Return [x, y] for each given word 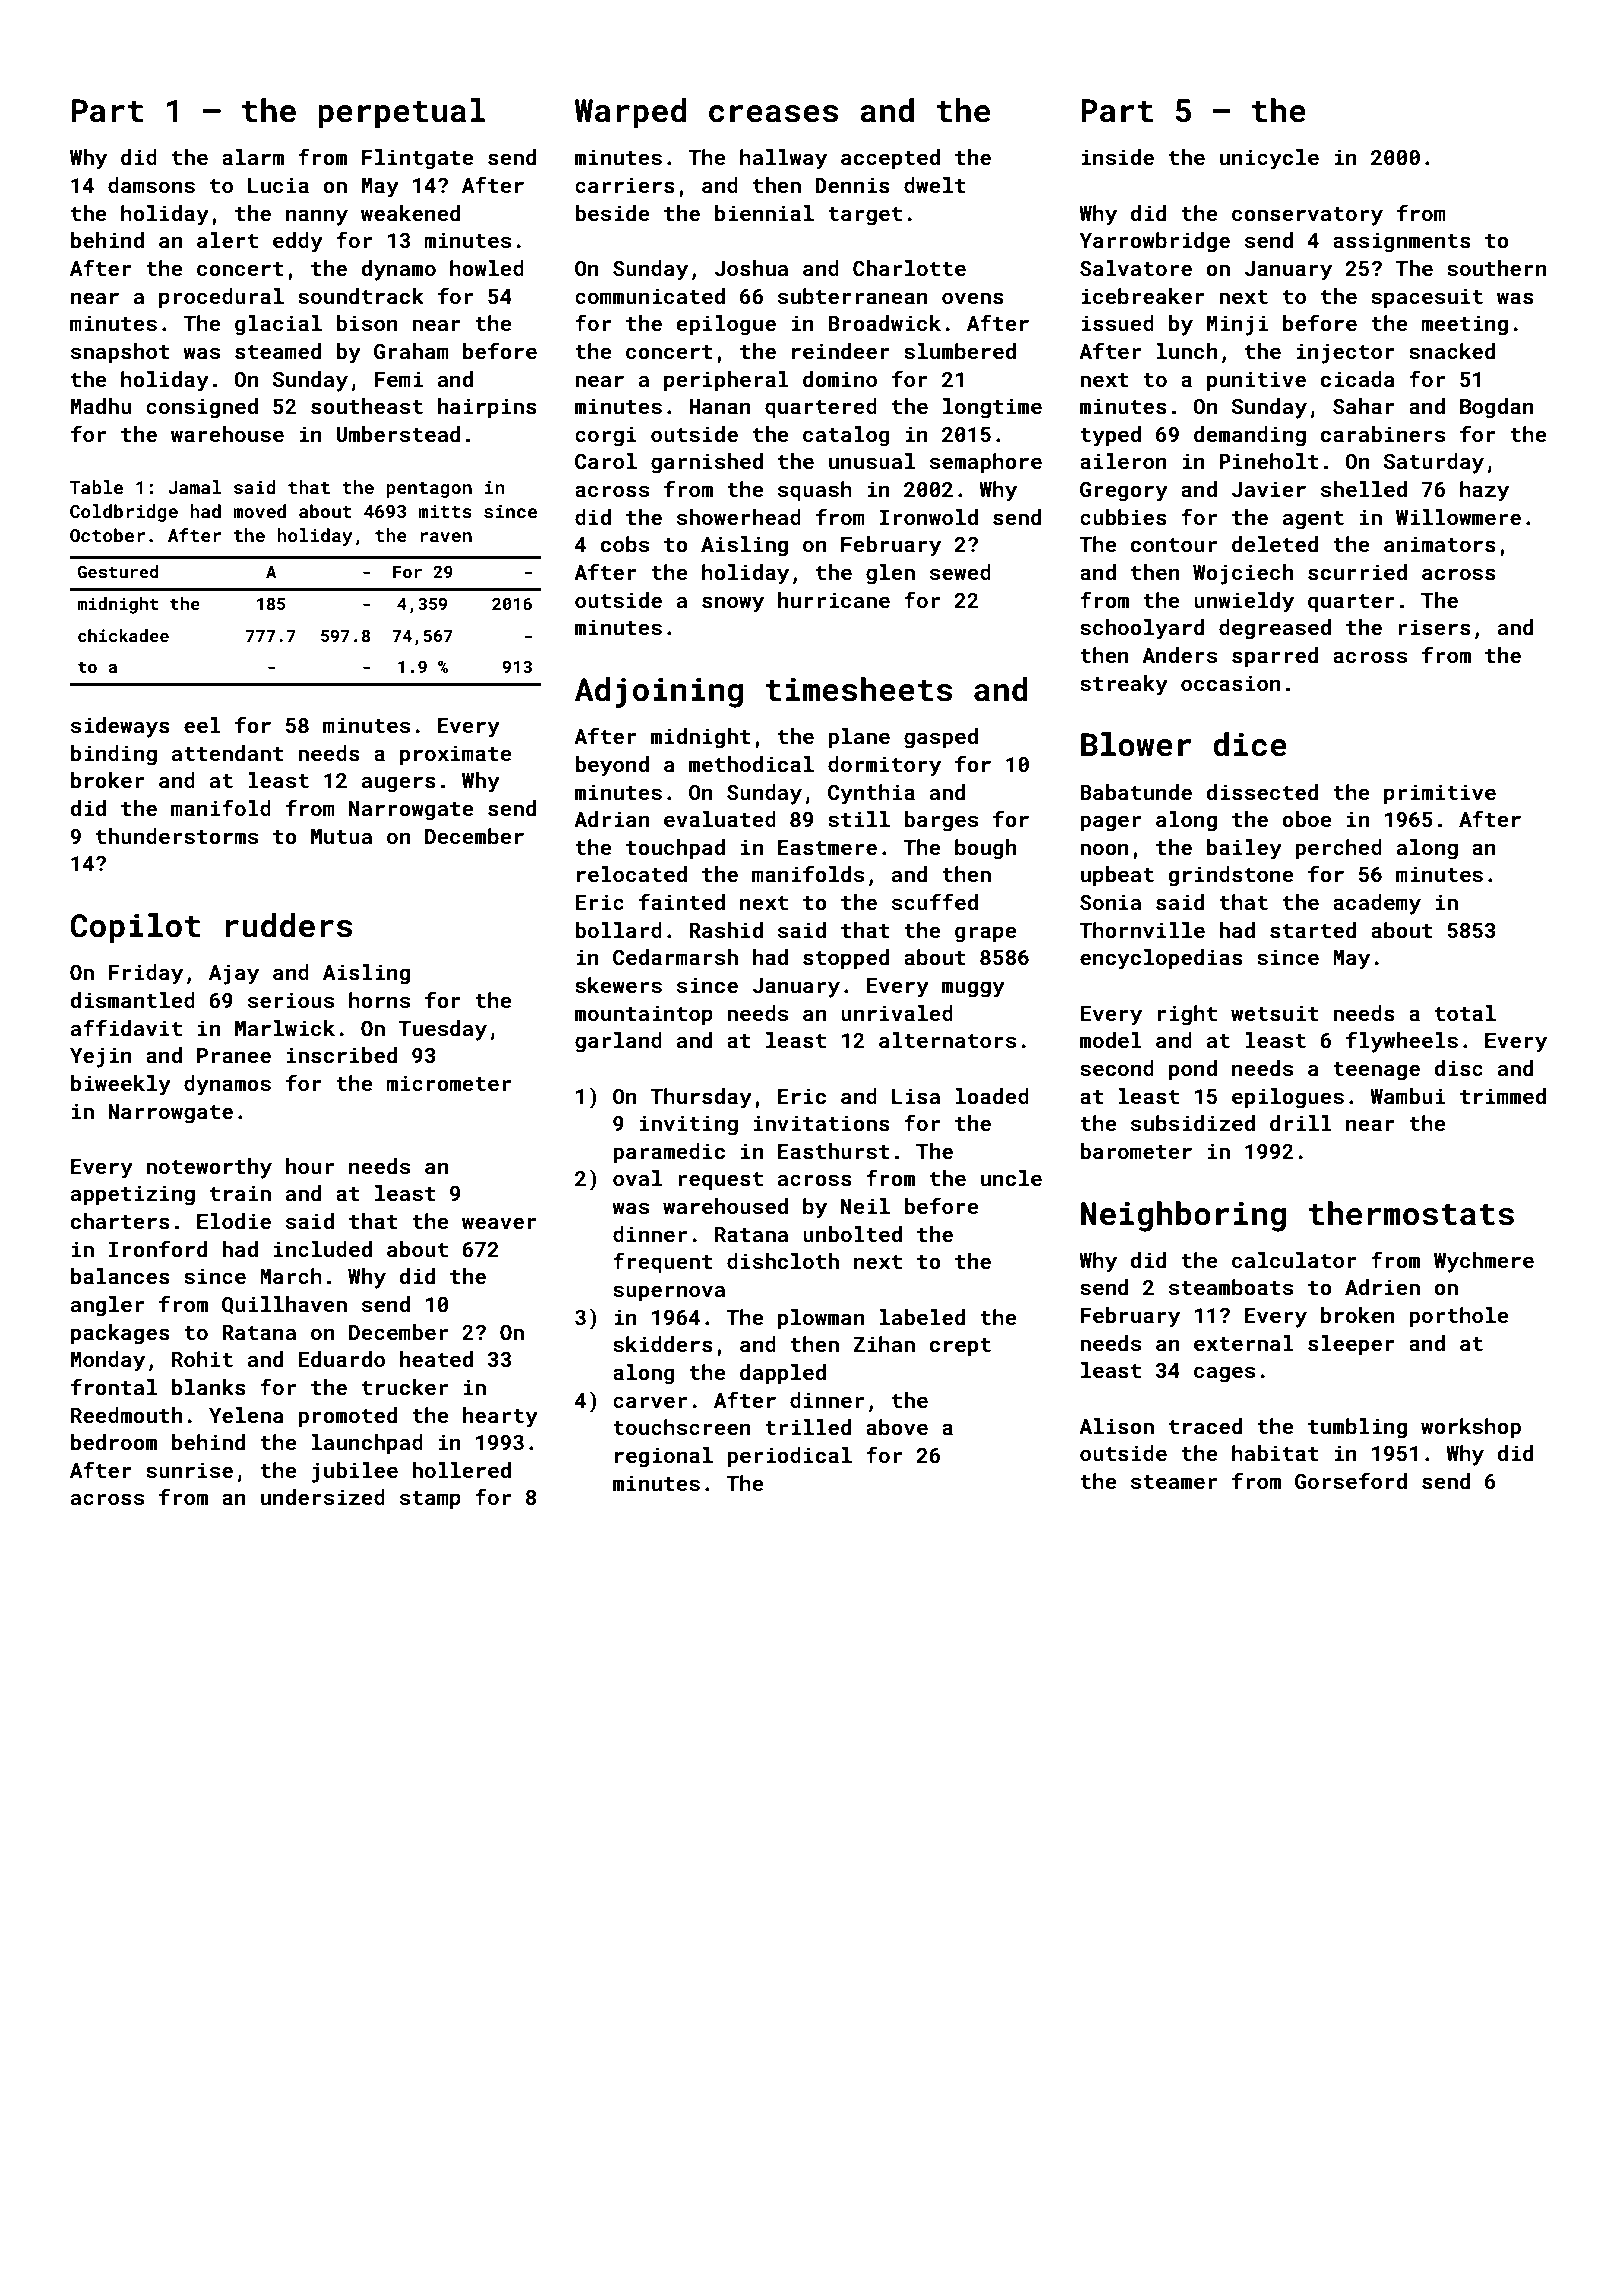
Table [96, 487]
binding [114, 755]
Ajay [234, 974]
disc [1458, 1068]
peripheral [726, 381]
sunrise [189, 1470]
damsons [151, 185]
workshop [1471, 1428]
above [897, 1427]
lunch [1187, 351]
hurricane [834, 600]
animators [1440, 544]
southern [1496, 268]
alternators [947, 1040]
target [865, 216]
